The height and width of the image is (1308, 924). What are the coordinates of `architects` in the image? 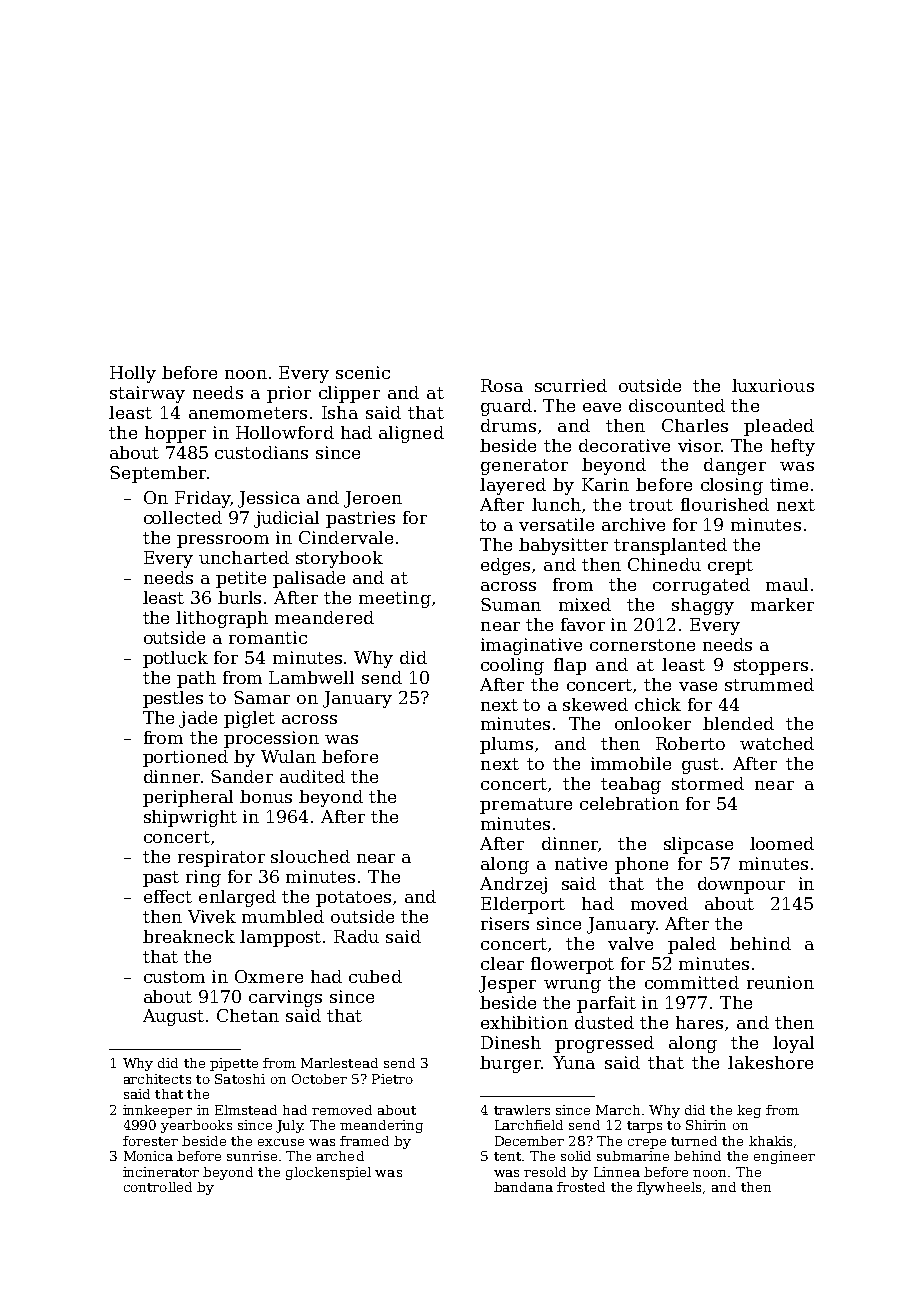 It's located at (157, 1079).
